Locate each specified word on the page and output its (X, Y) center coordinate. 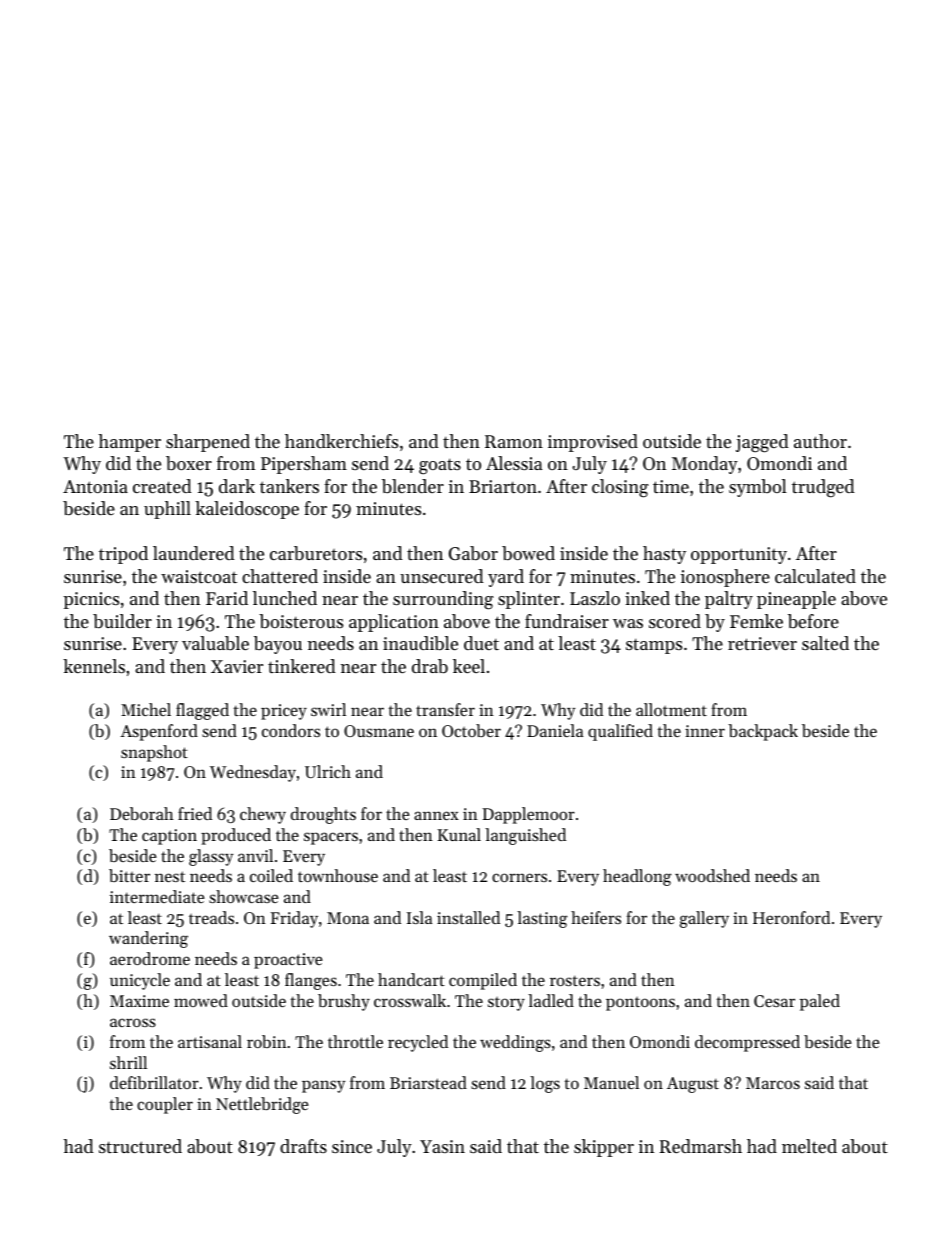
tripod (123, 555)
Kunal (459, 834)
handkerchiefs (341, 441)
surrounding (443, 600)
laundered (194, 553)
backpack (763, 732)
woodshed (712, 875)
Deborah (142, 813)
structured (140, 1146)
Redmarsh (701, 1146)
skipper (604, 1148)
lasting (542, 919)
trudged (823, 488)
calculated (815, 576)
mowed (201, 1000)
